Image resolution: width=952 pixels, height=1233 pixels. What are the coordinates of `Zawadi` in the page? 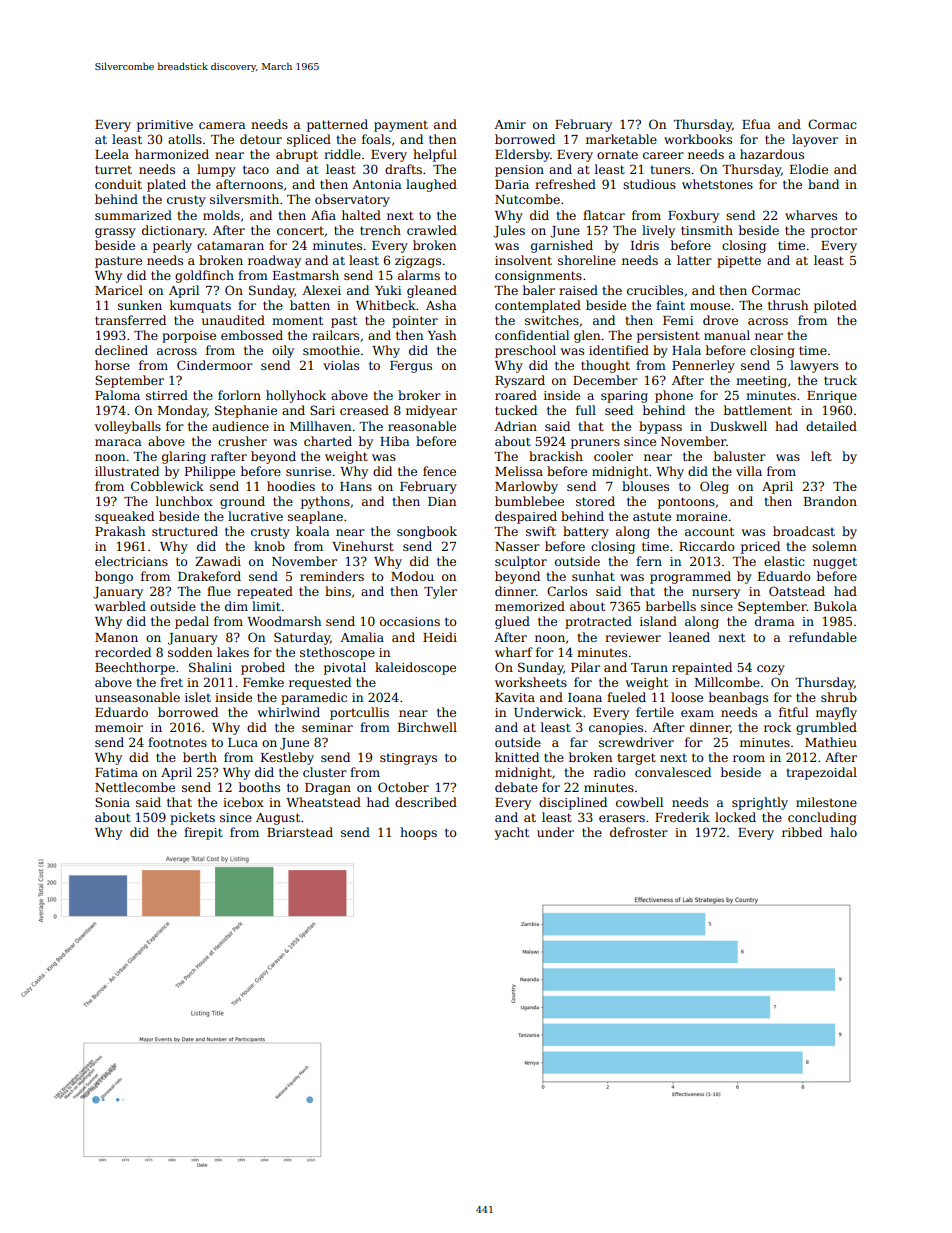 It's located at (218, 561).
